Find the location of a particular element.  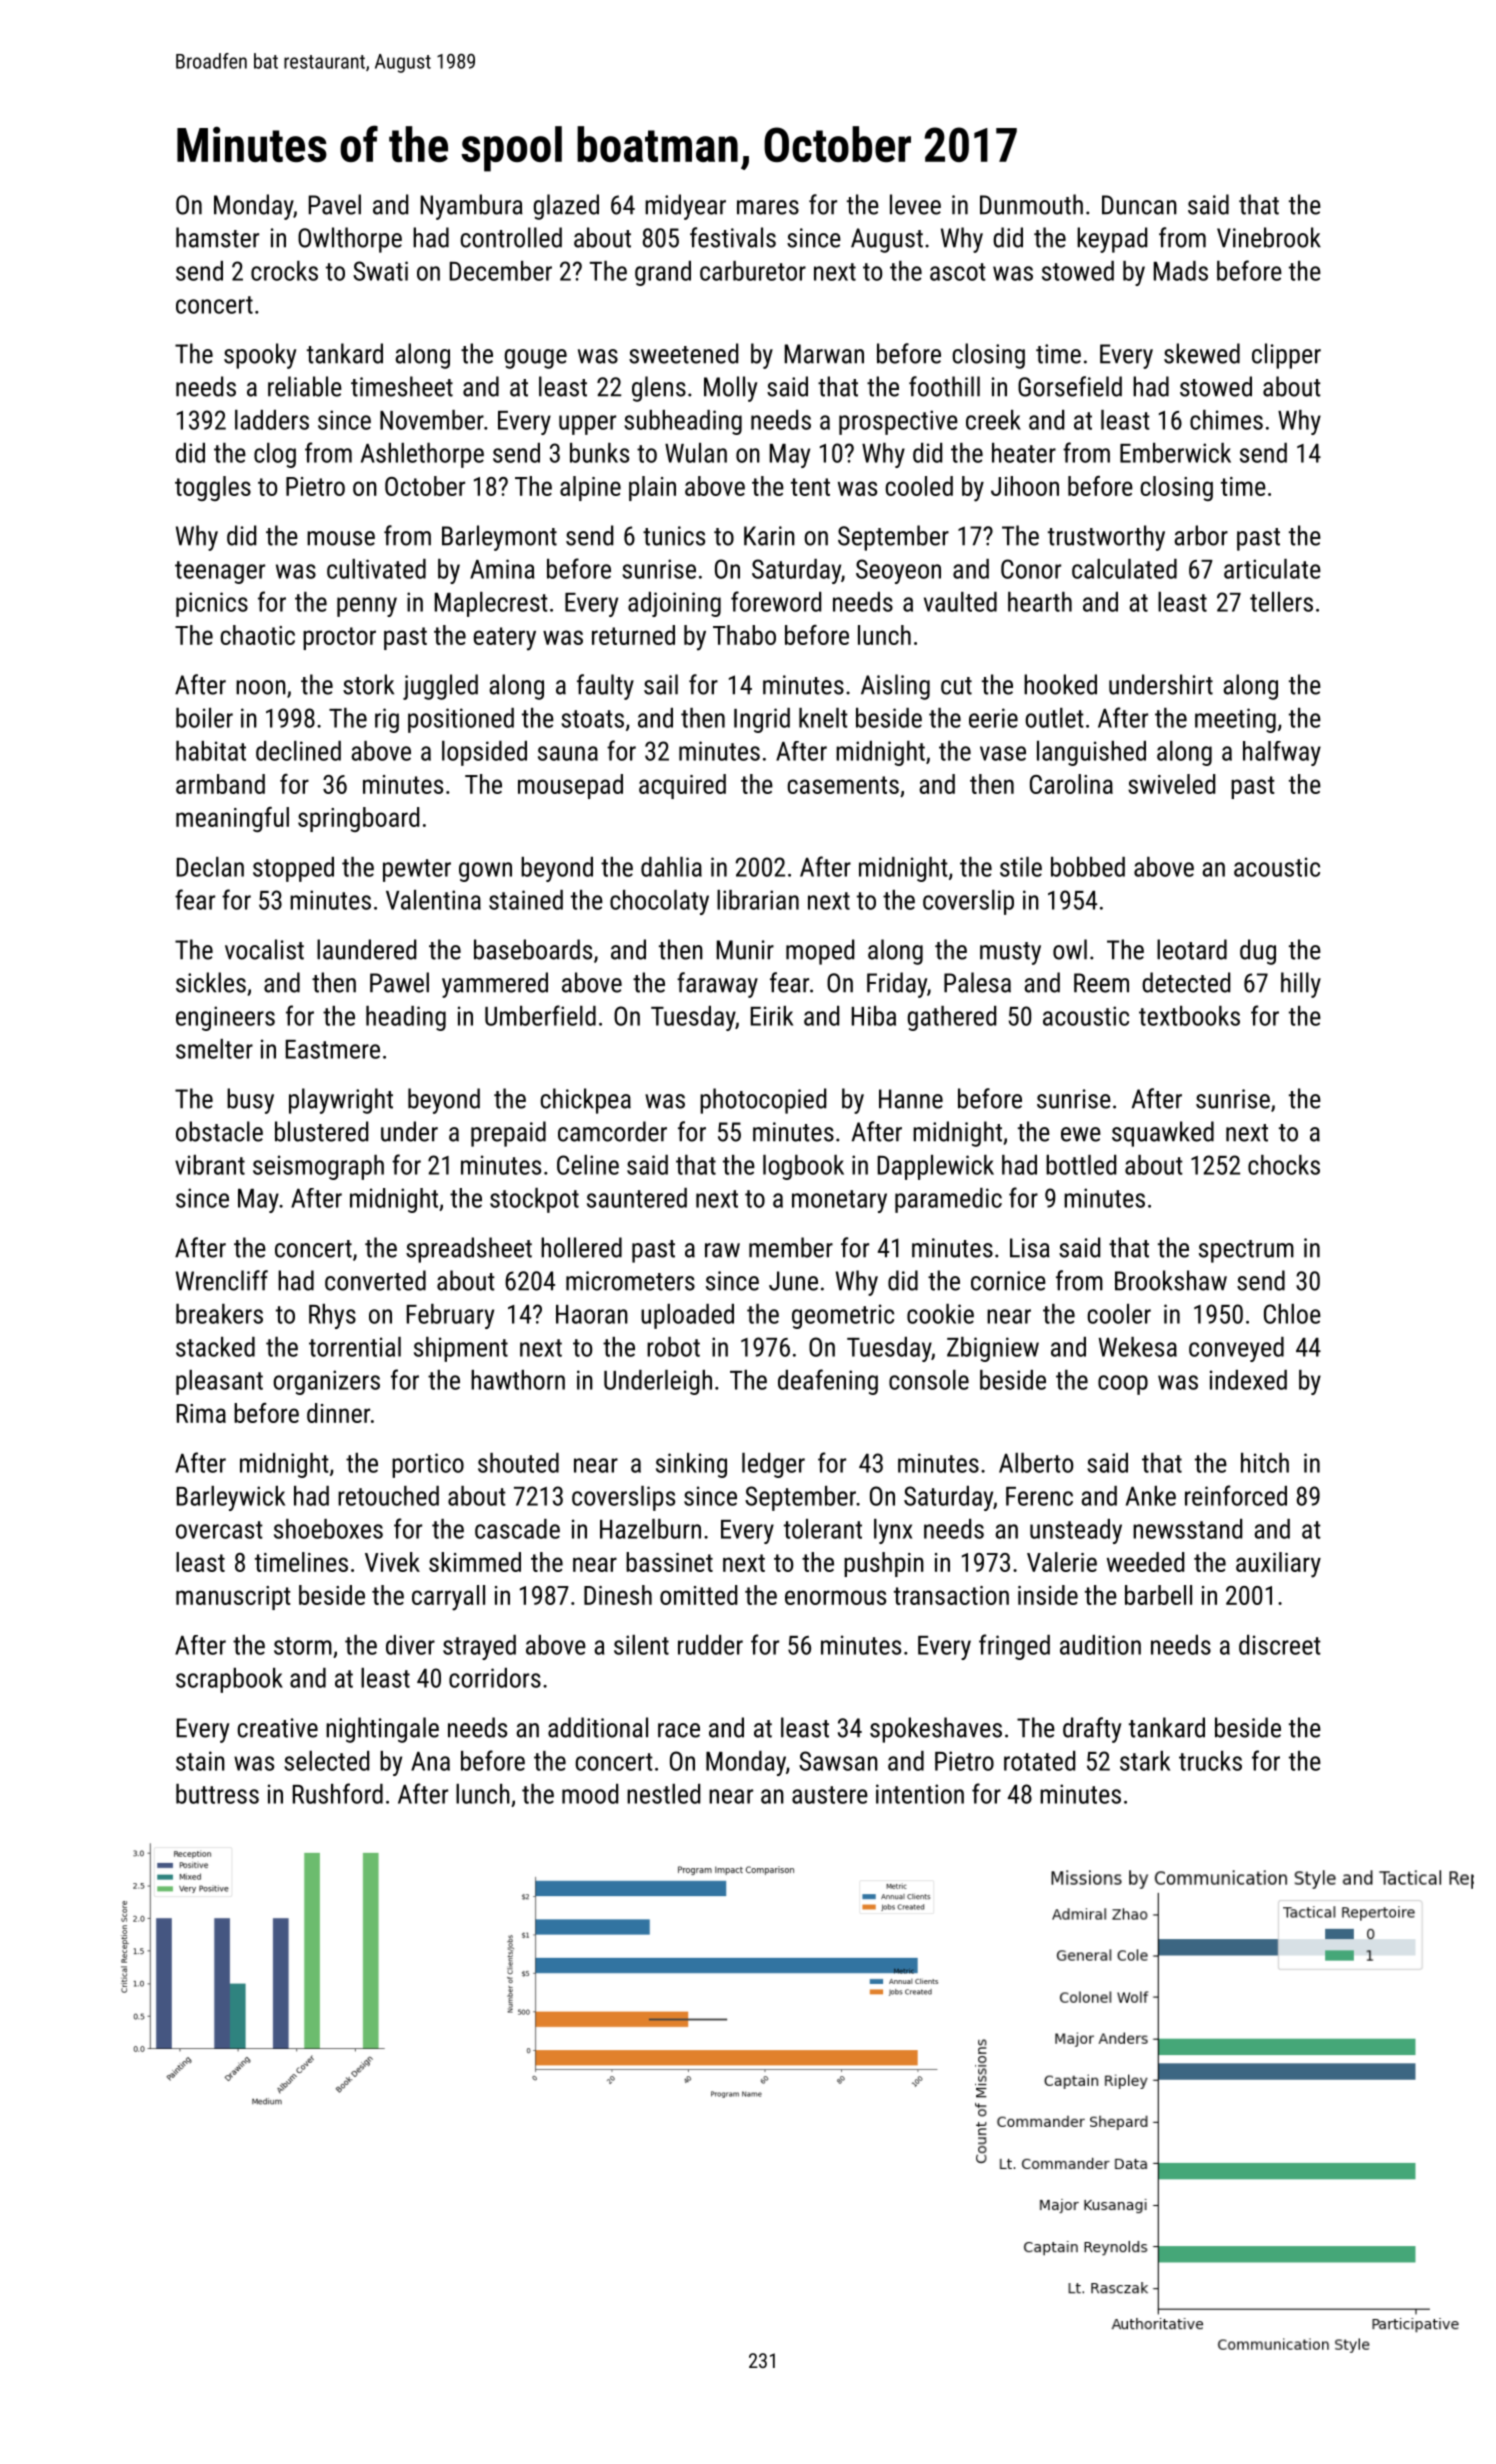

manuscript is located at coordinates (233, 1598).
